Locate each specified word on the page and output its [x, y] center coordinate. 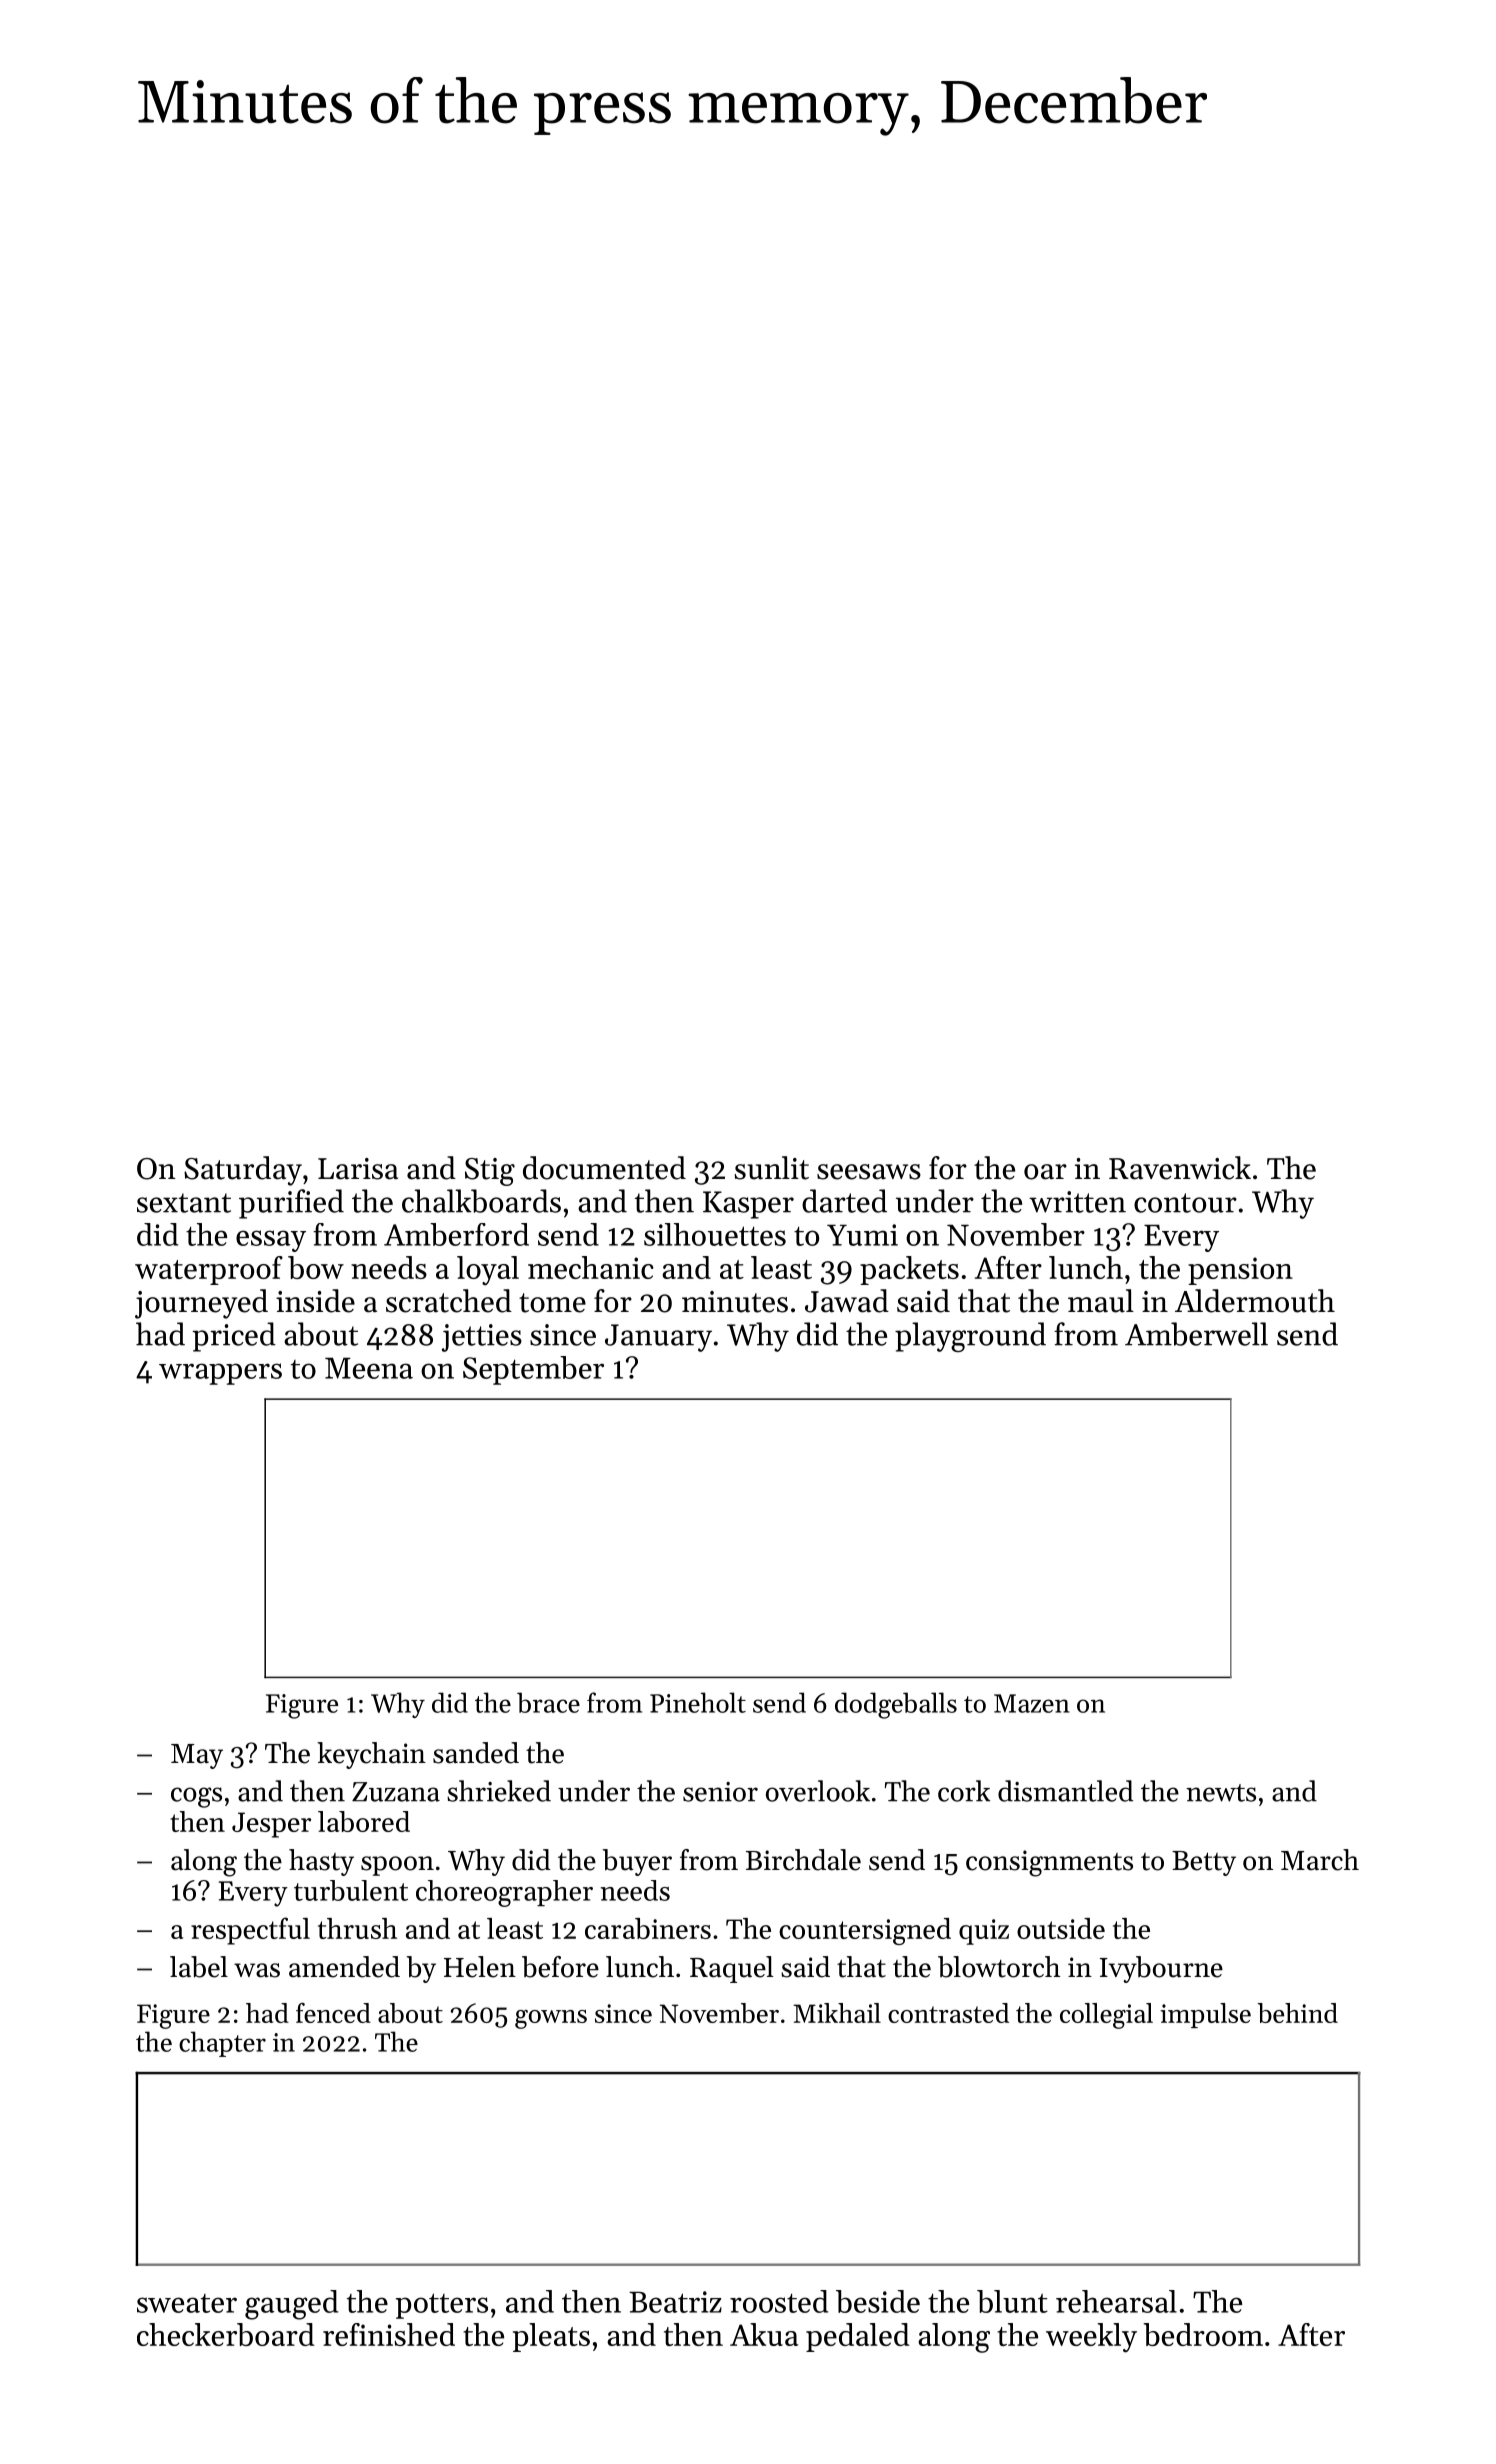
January [658, 1338]
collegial [1106, 2016]
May [197, 1756]
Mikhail [837, 2013]
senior [720, 1792]
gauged [291, 2305]
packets [909, 1270]
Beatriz [675, 2302]
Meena [369, 1368]
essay [271, 1241]
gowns [551, 2019]
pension [1240, 1271]
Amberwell [1196, 1334]
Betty [1204, 1863]
